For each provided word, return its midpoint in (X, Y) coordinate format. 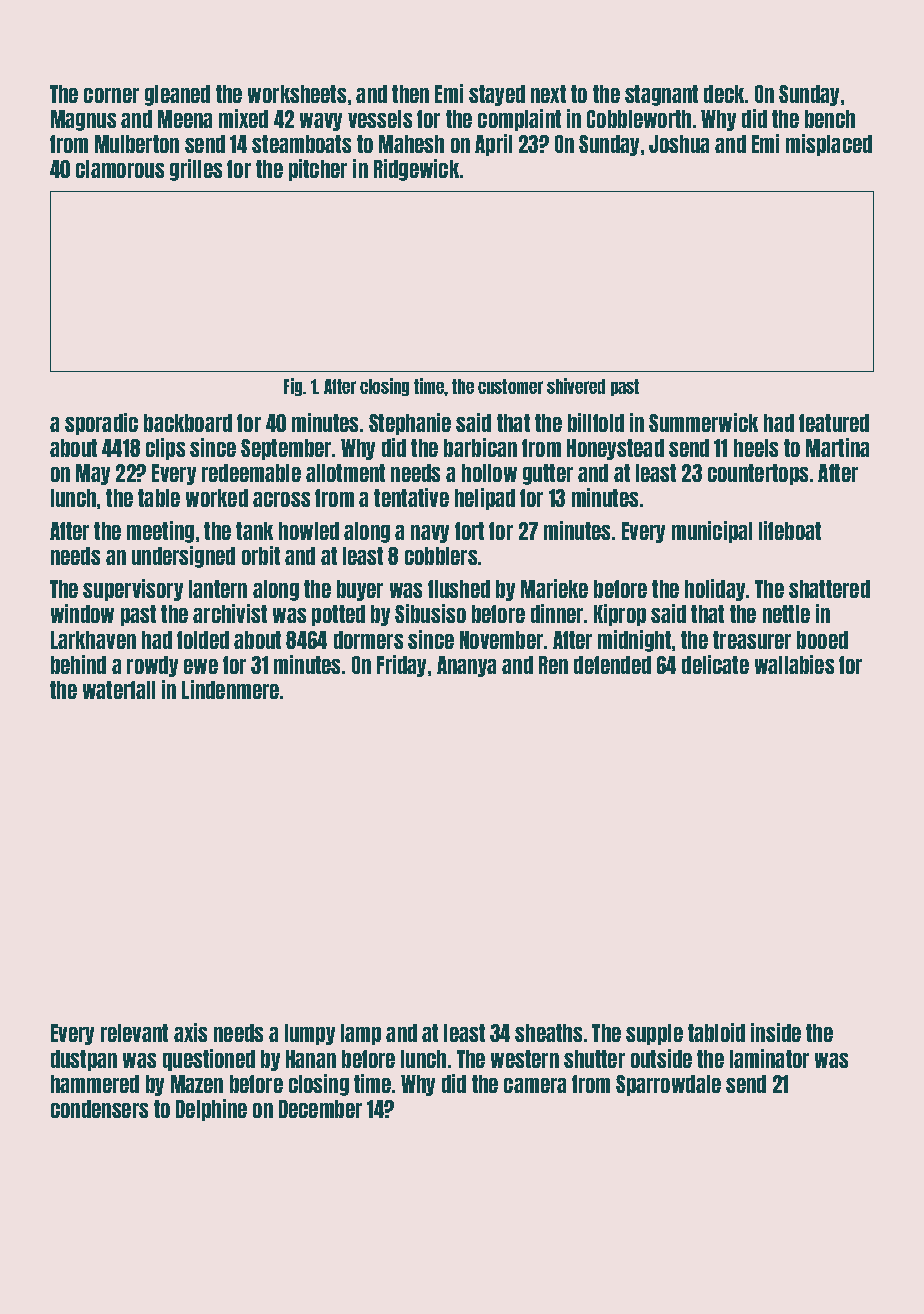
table (159, 498)
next (548, 94)
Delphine (211, 1110)
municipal (712, 532)
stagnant (661, 95)
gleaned (177, 95)
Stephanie (410, 424)
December (320, 1109)
